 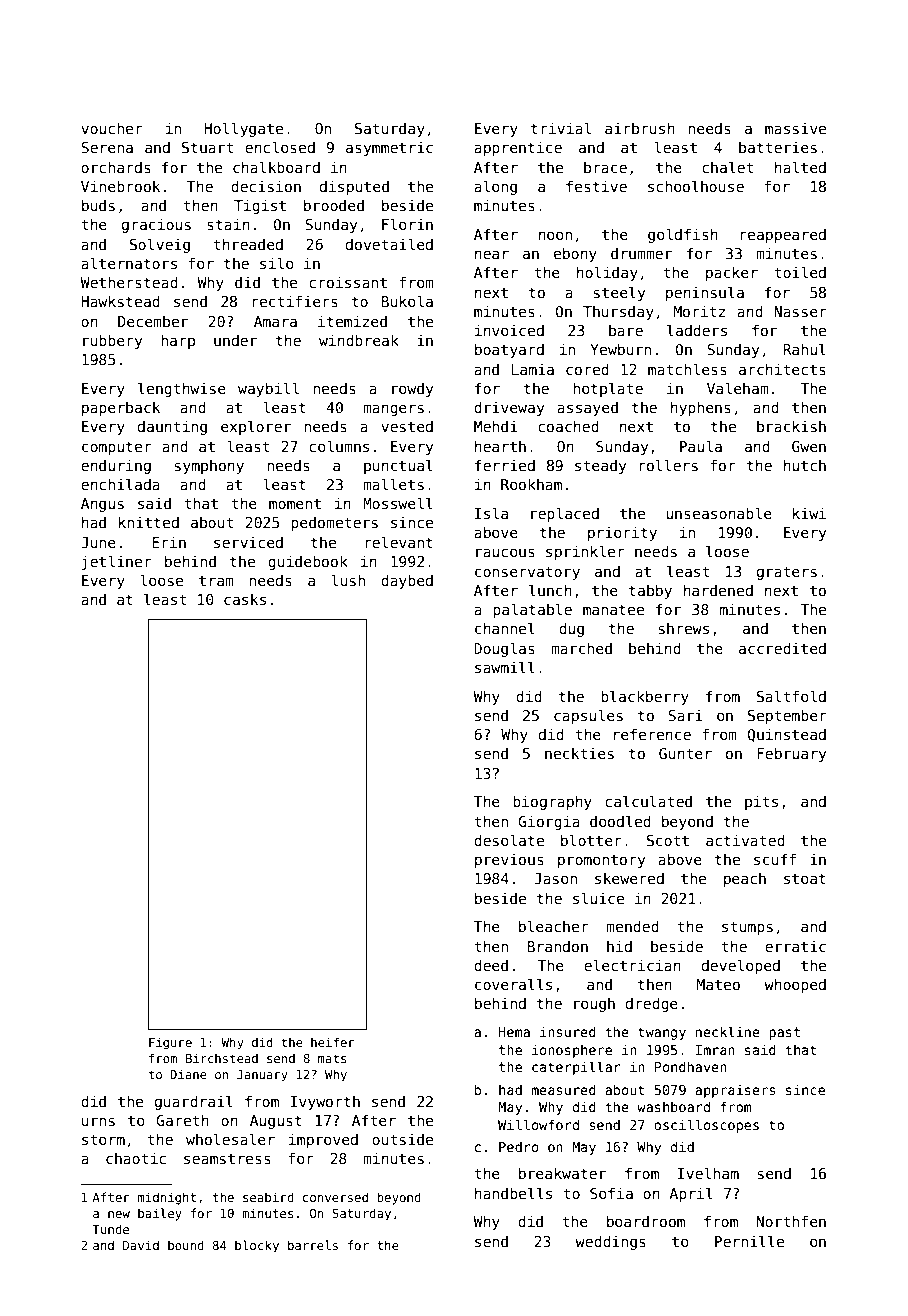 I want to click on computer, so click(x=117, y=448).
